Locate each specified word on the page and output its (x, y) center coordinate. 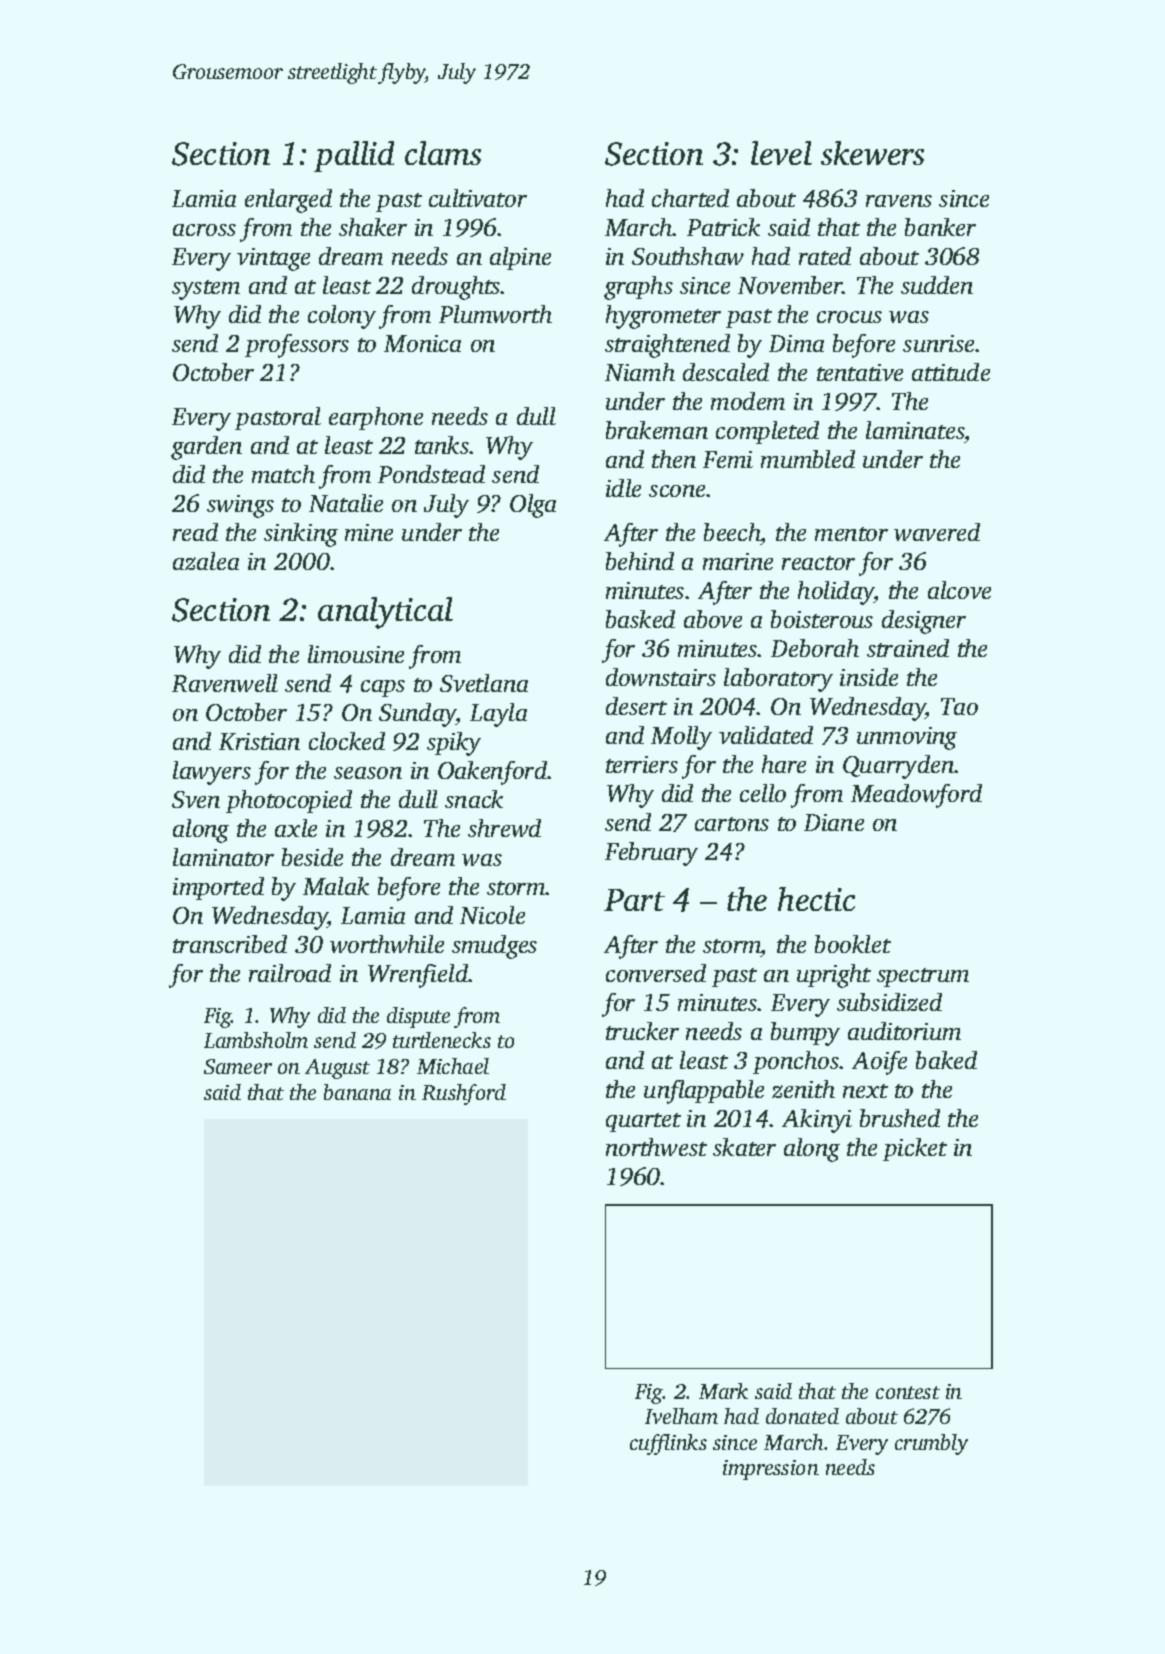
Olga (533, 506)
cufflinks (668, 1444)
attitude (951, 372)
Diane (834, 822)
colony (342, 317)
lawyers (212, 773)
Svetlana (484, 683)
